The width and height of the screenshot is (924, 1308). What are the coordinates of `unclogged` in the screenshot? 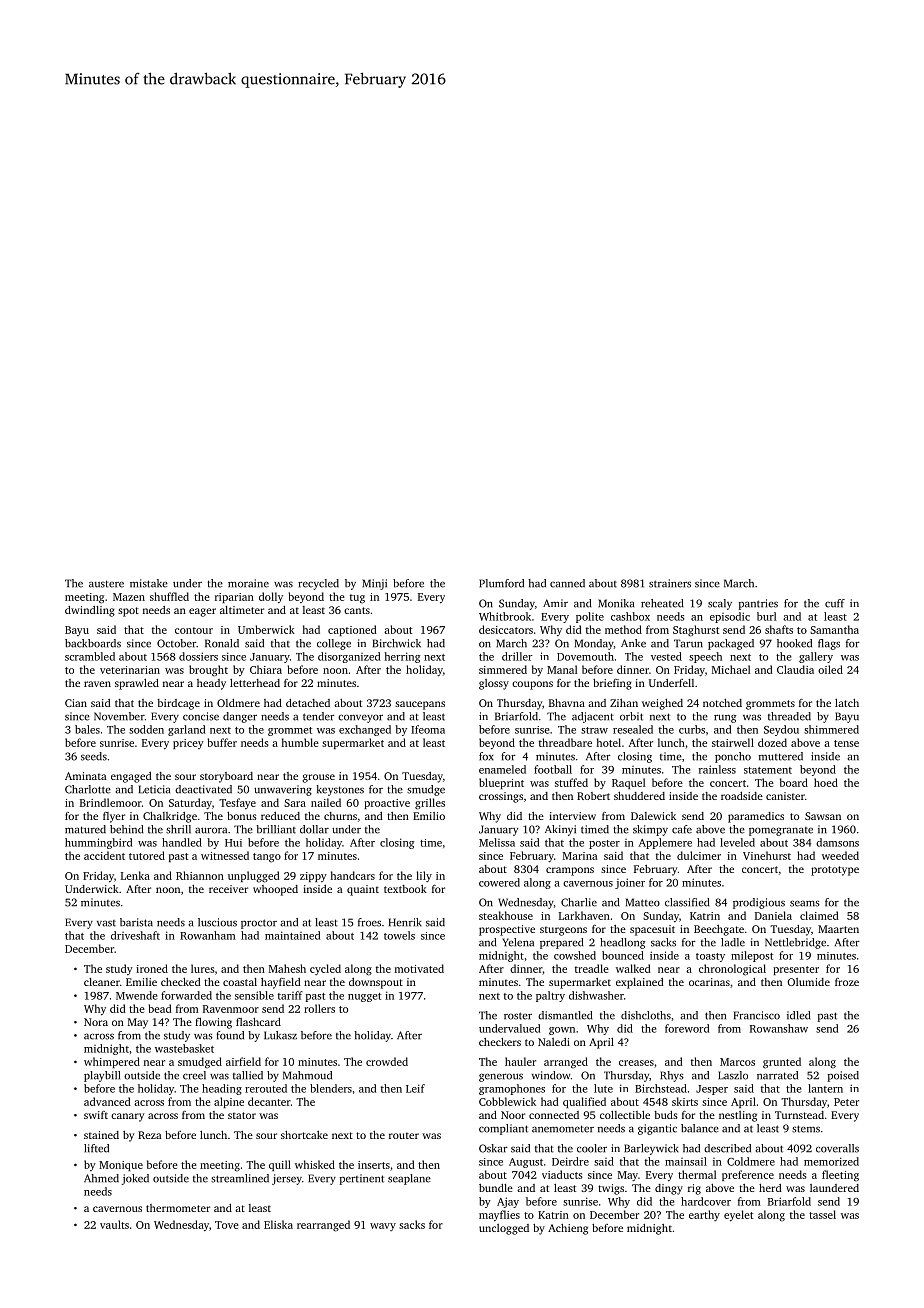 It's located at (504, 1229).
